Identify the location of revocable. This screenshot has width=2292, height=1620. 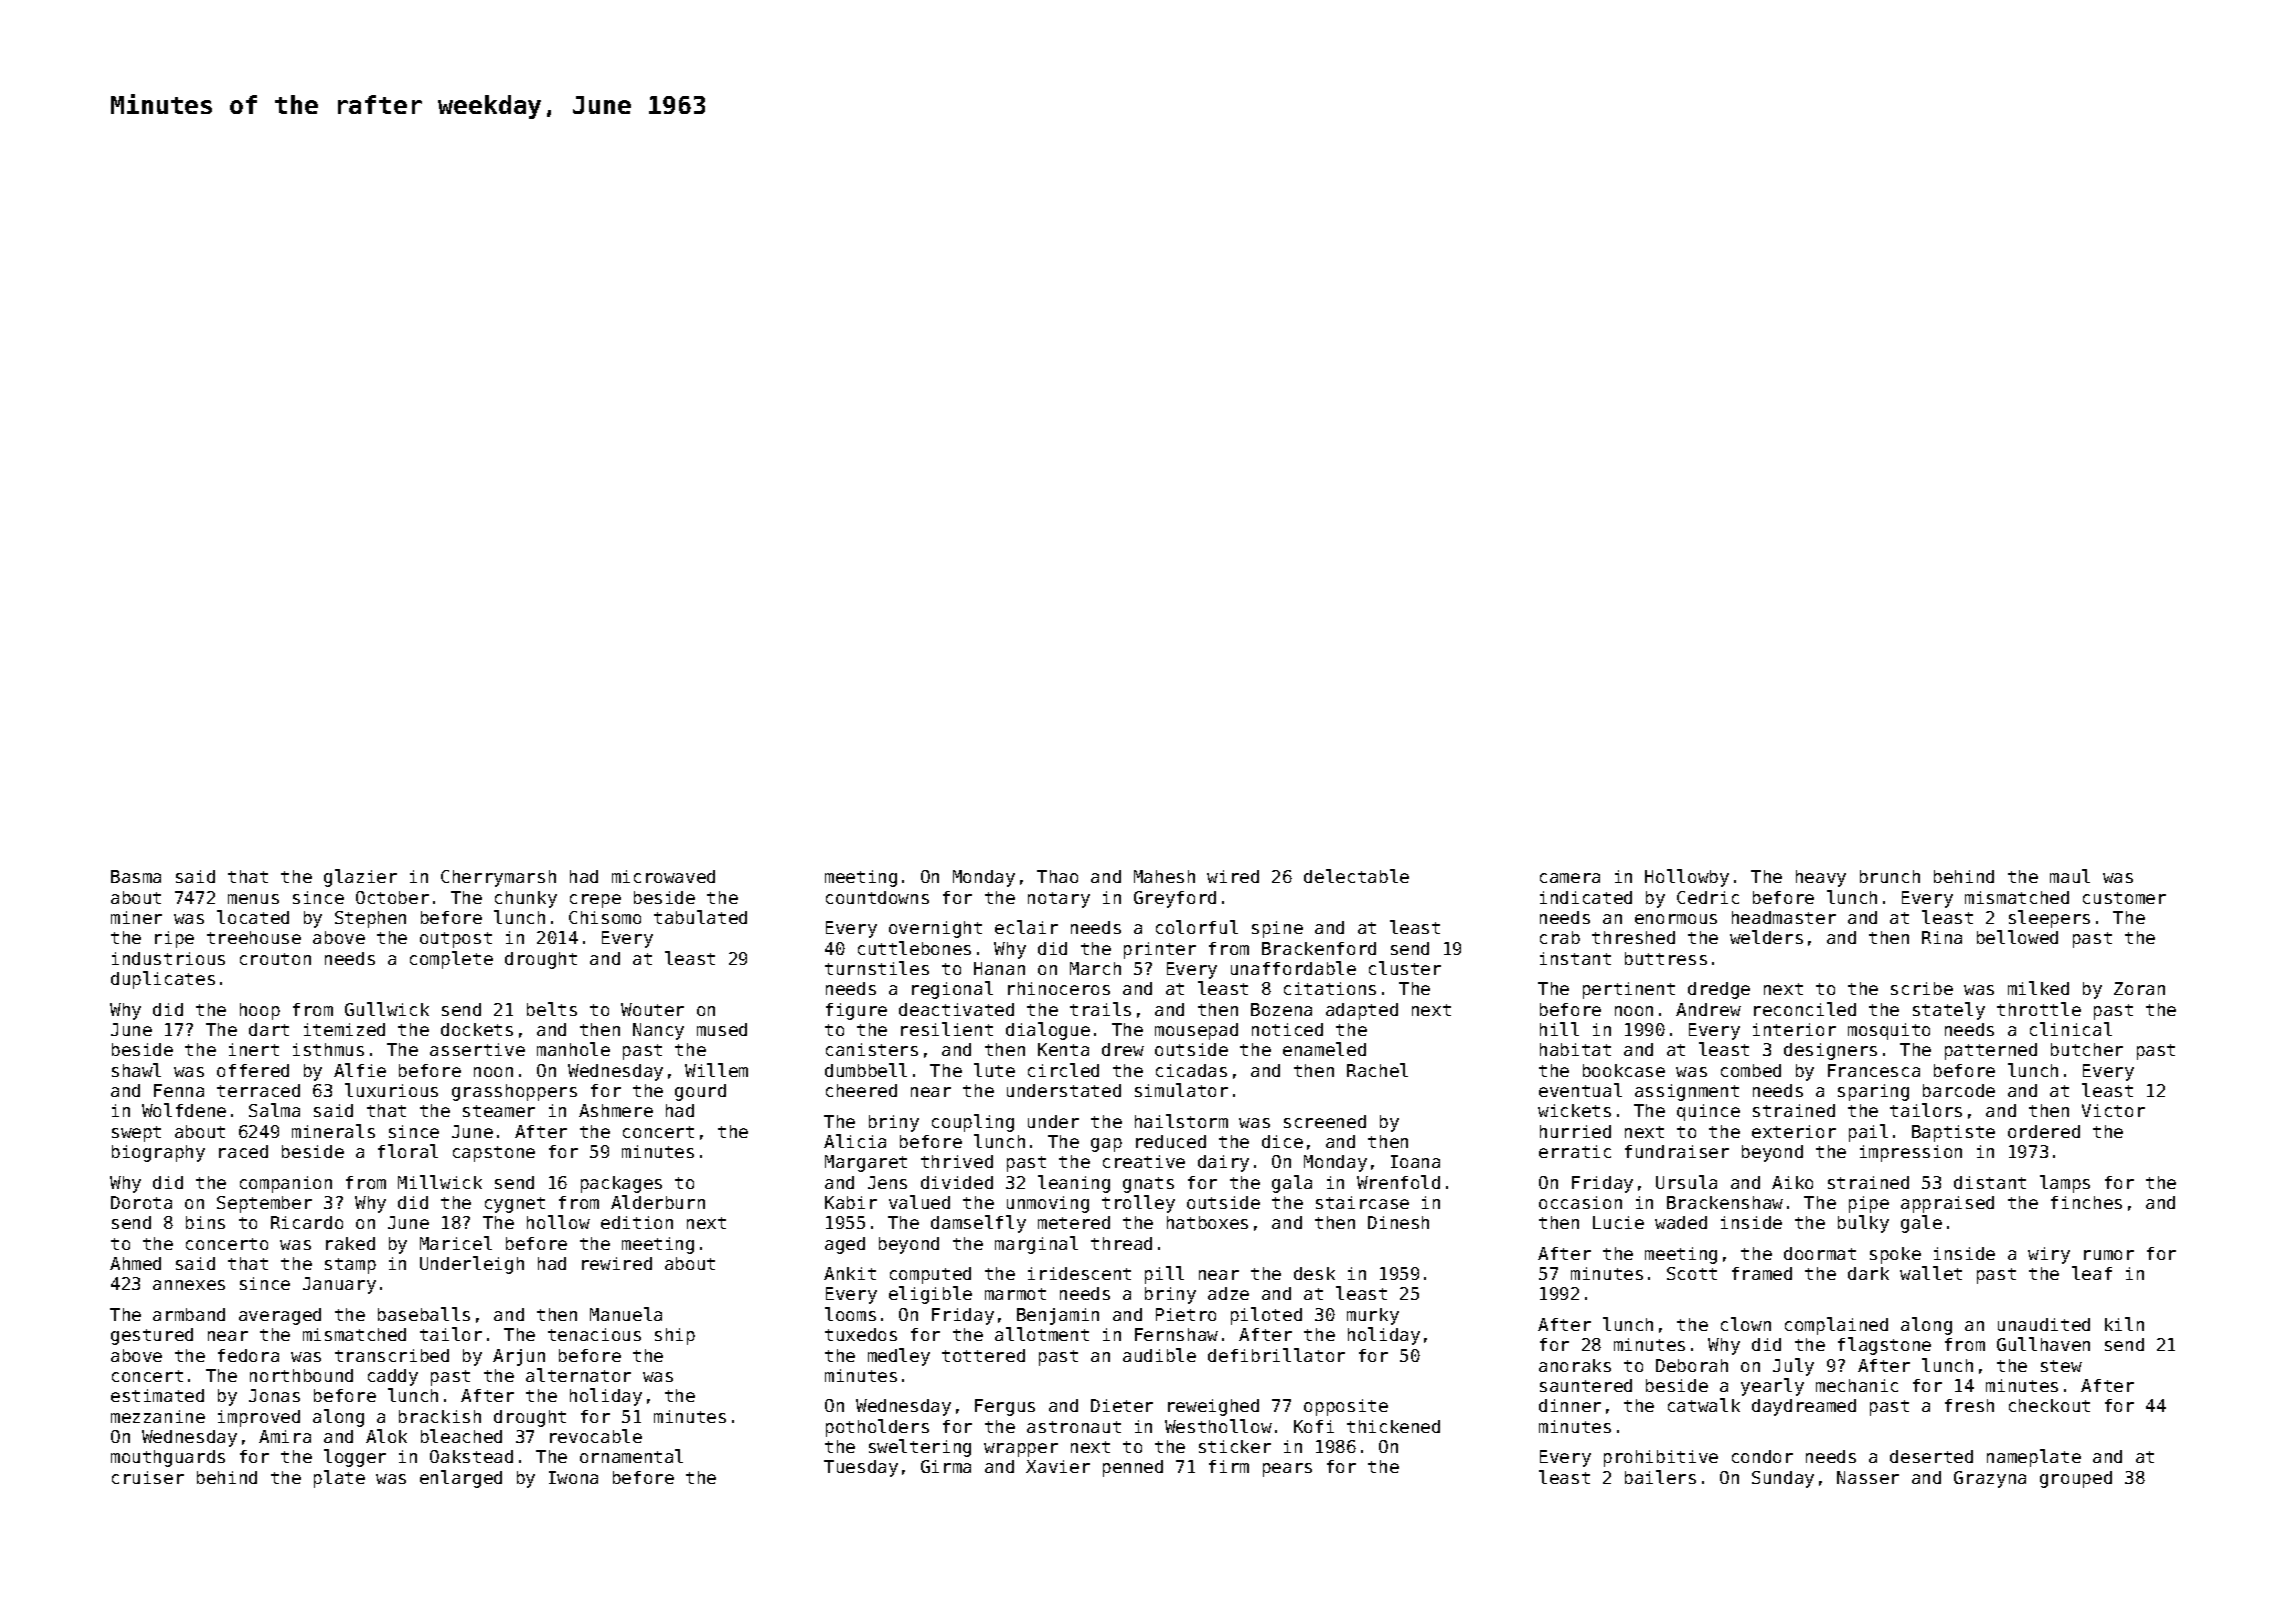
(596, 1436).
